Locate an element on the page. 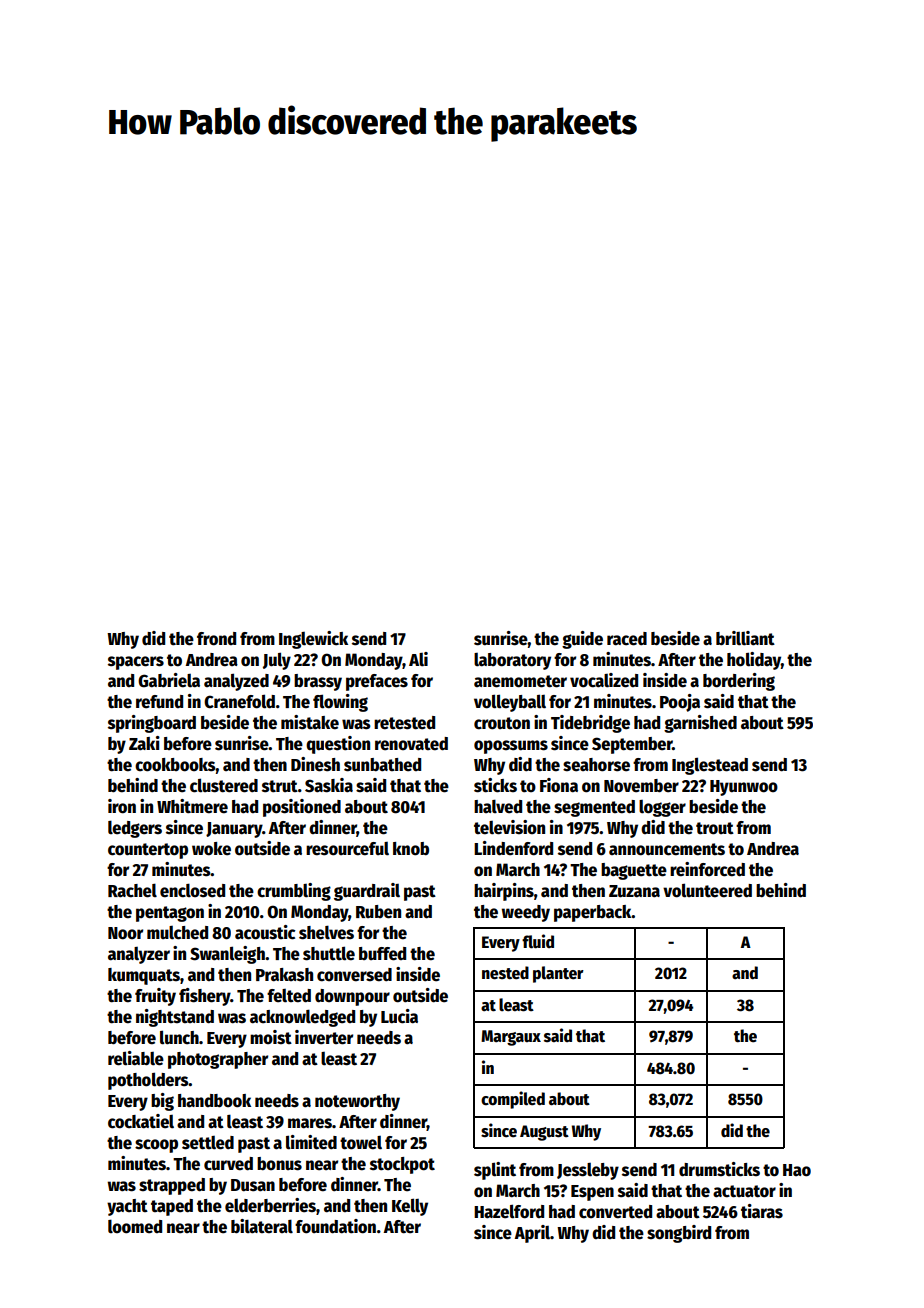 This image has width=924, height=1308. brilliant is located at coordinates (745, 638).
